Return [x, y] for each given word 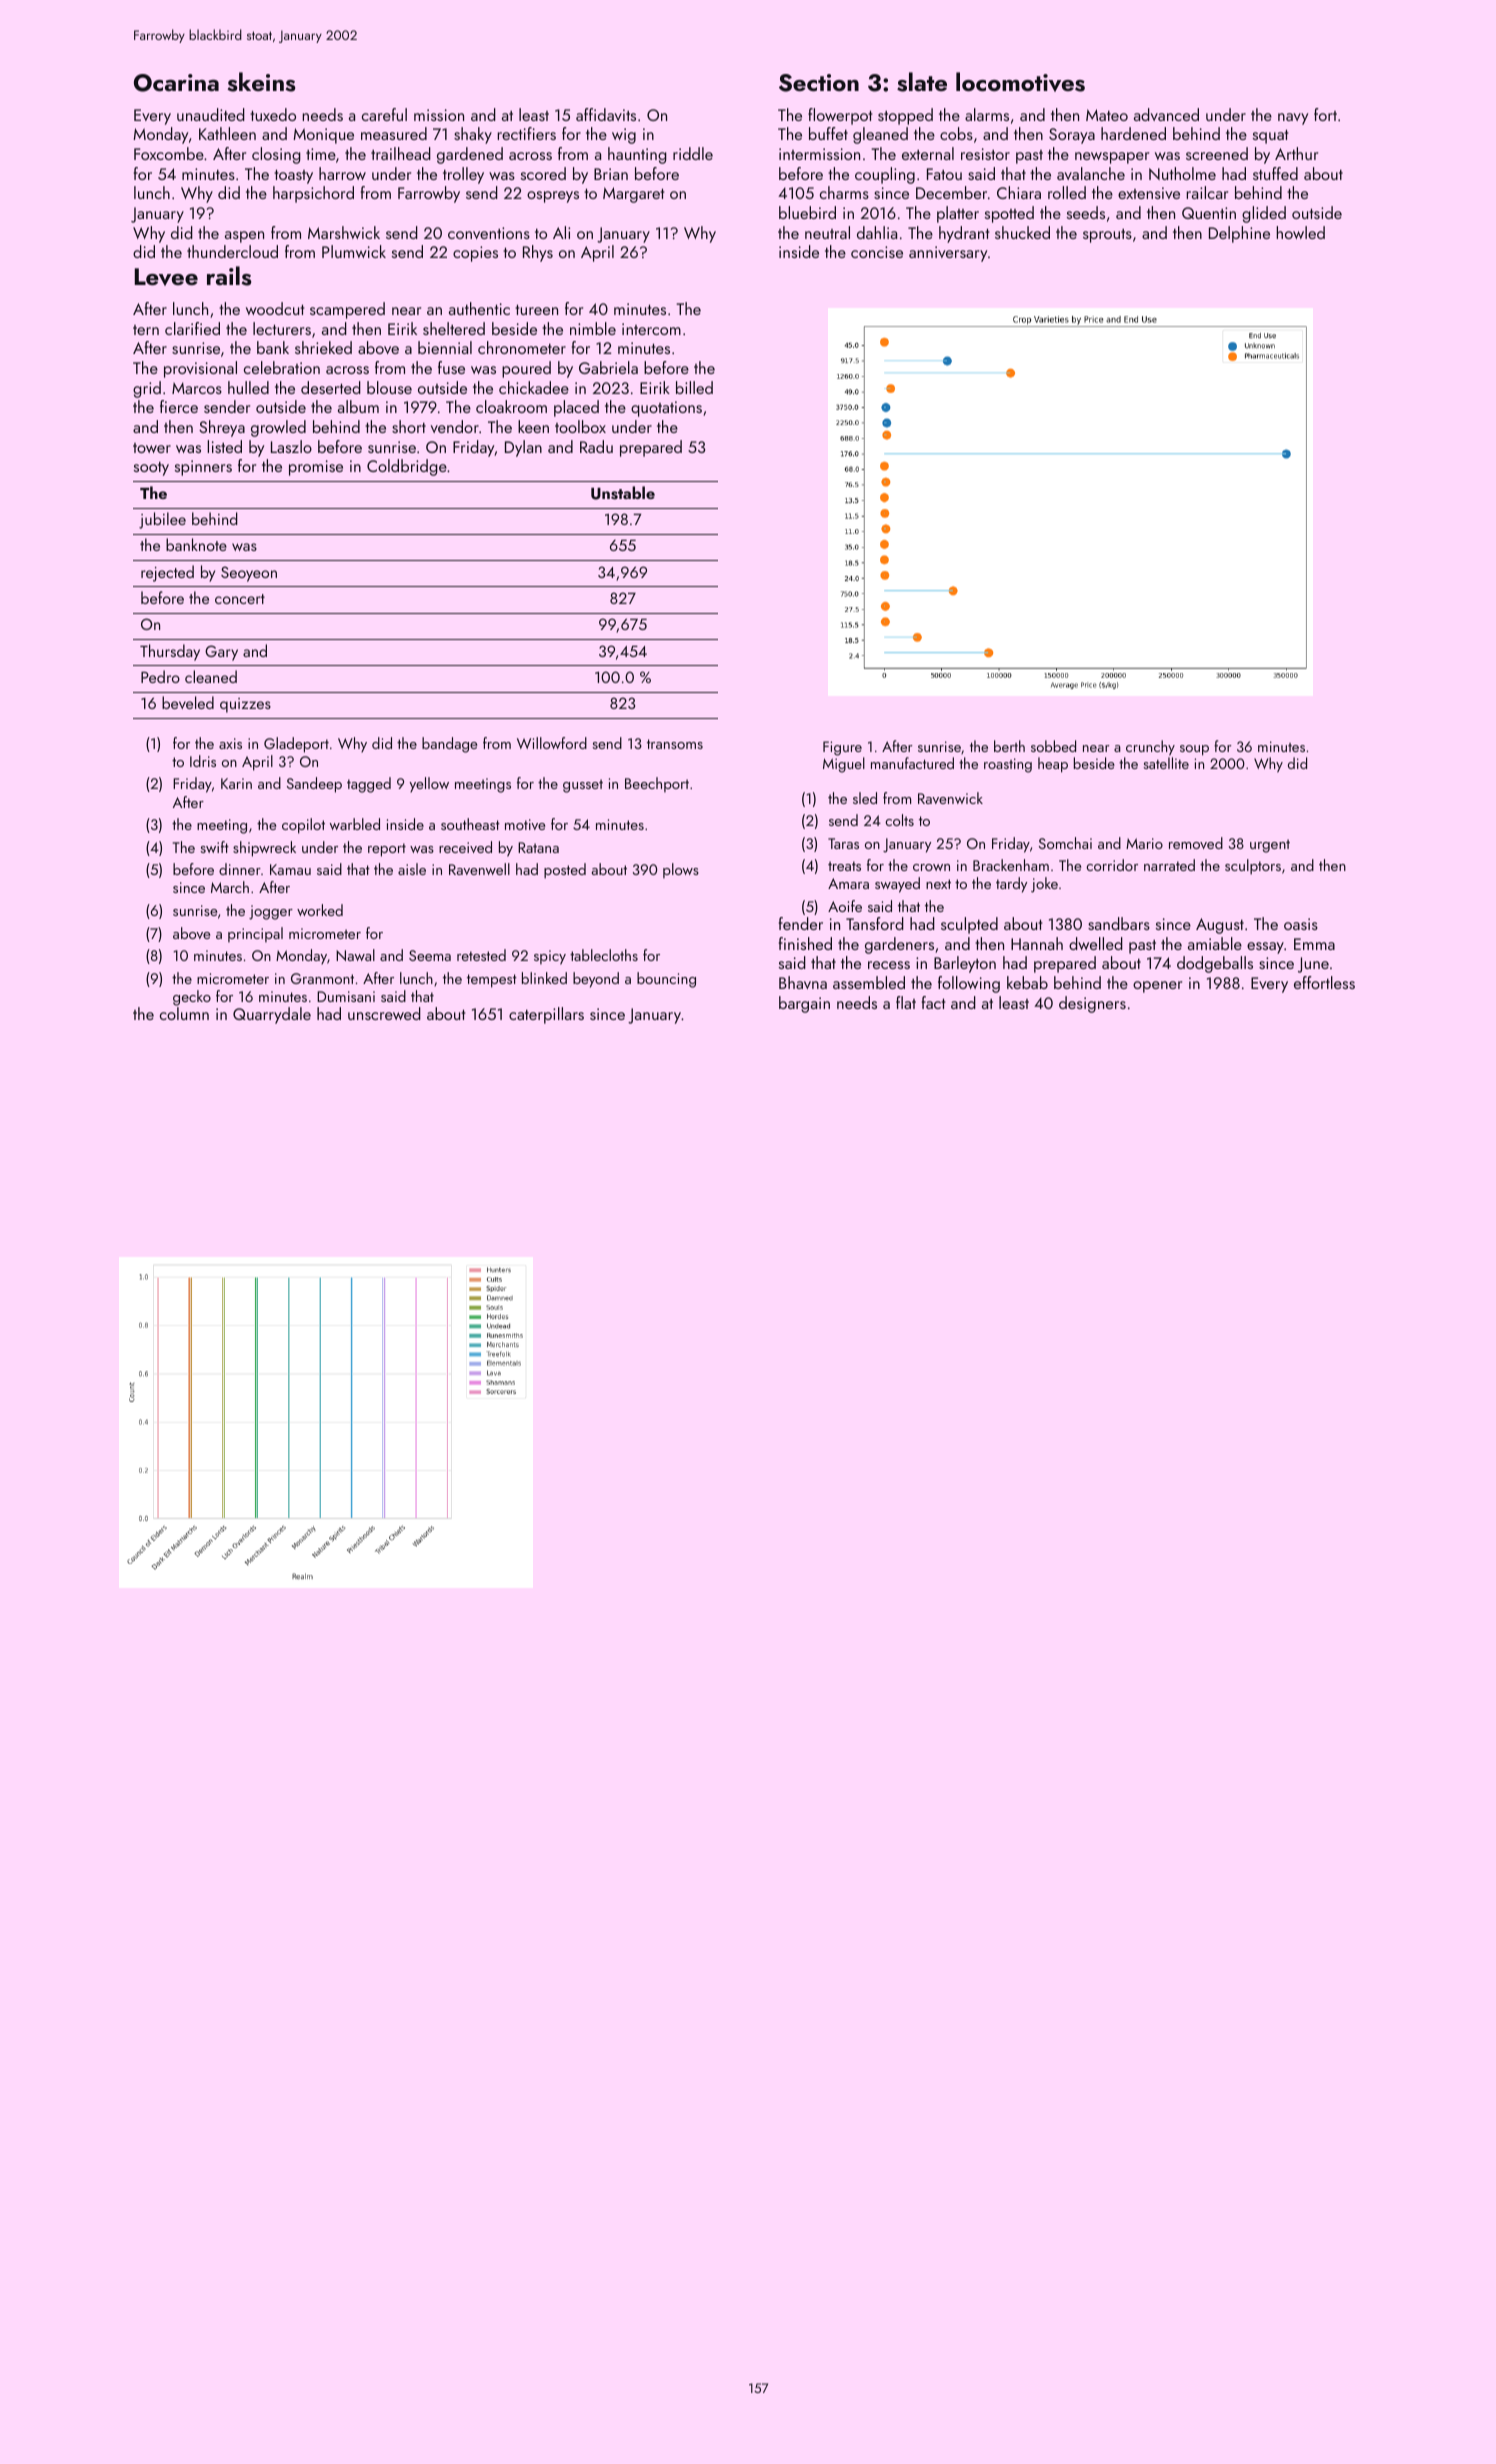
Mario [1144, 843]
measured [394, 133]
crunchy [1150, 748]
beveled [188, 702]
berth [1009, 746]
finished [805, 943]
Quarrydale [272, 1015]
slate [922, 82]
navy [1293, 119]
